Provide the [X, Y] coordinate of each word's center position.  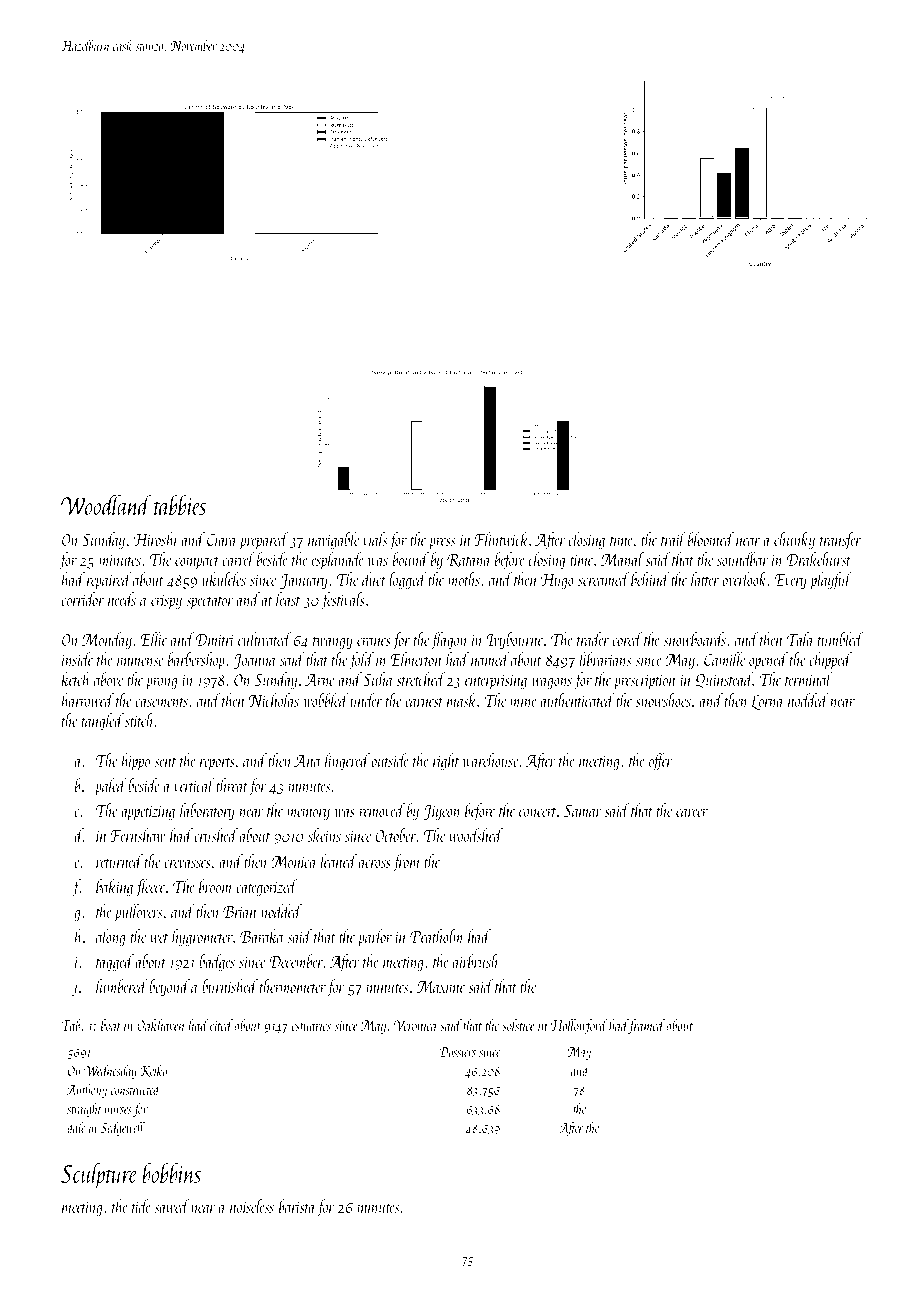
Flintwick [502, 539]
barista [297, 1206]
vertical [194, 785]
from [406, 863]
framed [647, 1026]
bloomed [711, 539]
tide [141, 1206]
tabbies [180, 505]
